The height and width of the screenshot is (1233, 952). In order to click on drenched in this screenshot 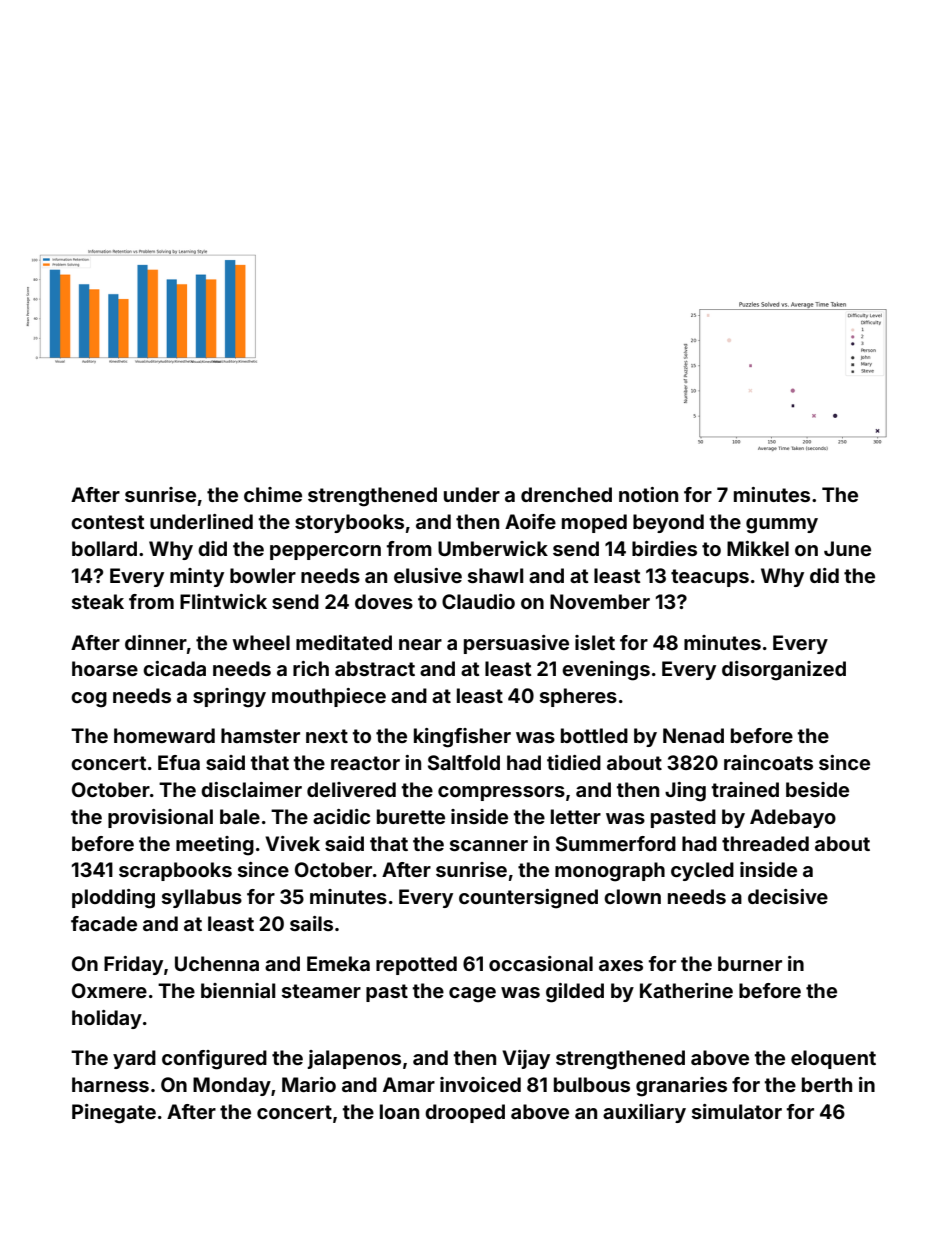, I will do `click(566, 494)`.
